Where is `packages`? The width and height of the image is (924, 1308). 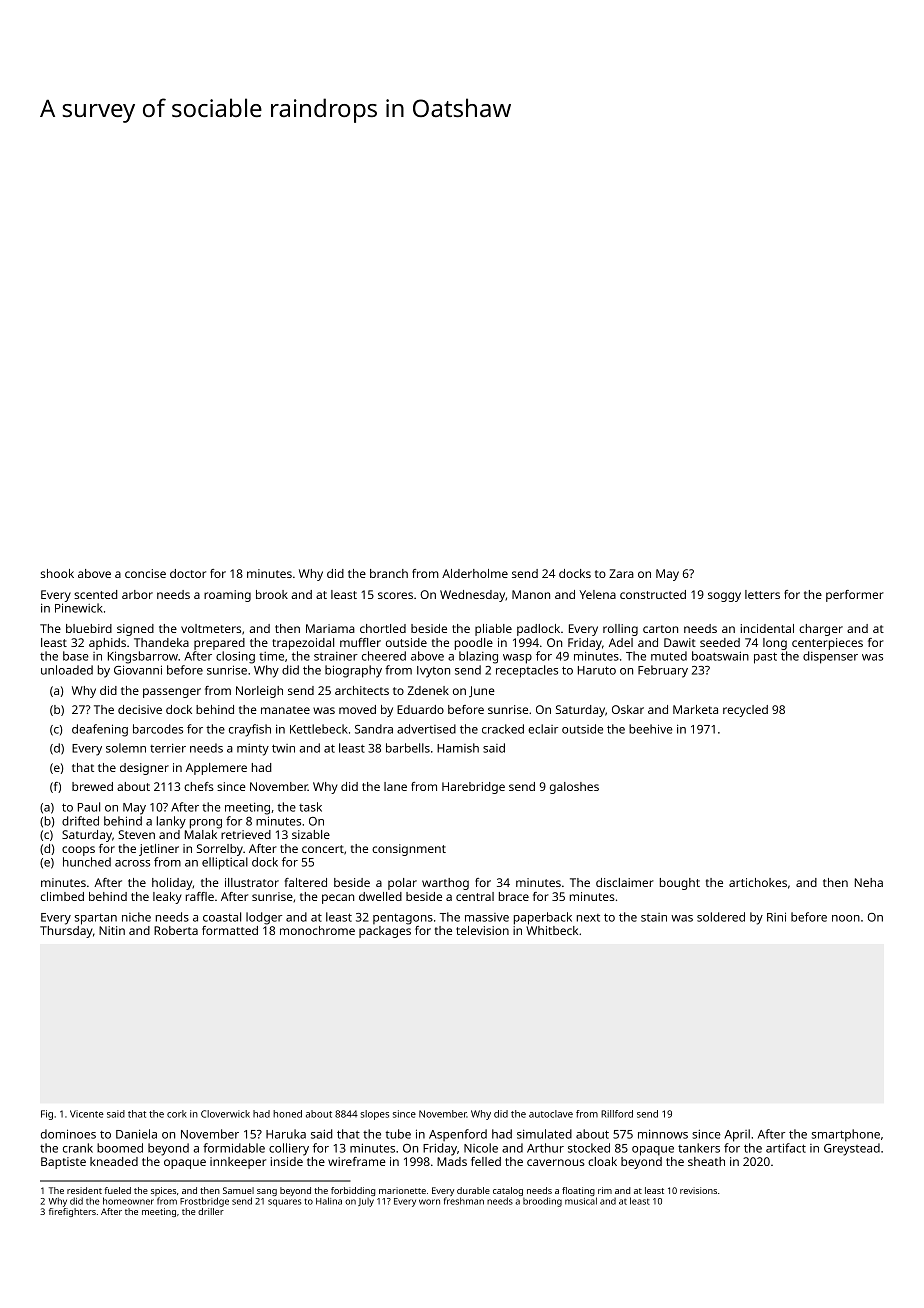 packages is located at coordinates (385, 932).
